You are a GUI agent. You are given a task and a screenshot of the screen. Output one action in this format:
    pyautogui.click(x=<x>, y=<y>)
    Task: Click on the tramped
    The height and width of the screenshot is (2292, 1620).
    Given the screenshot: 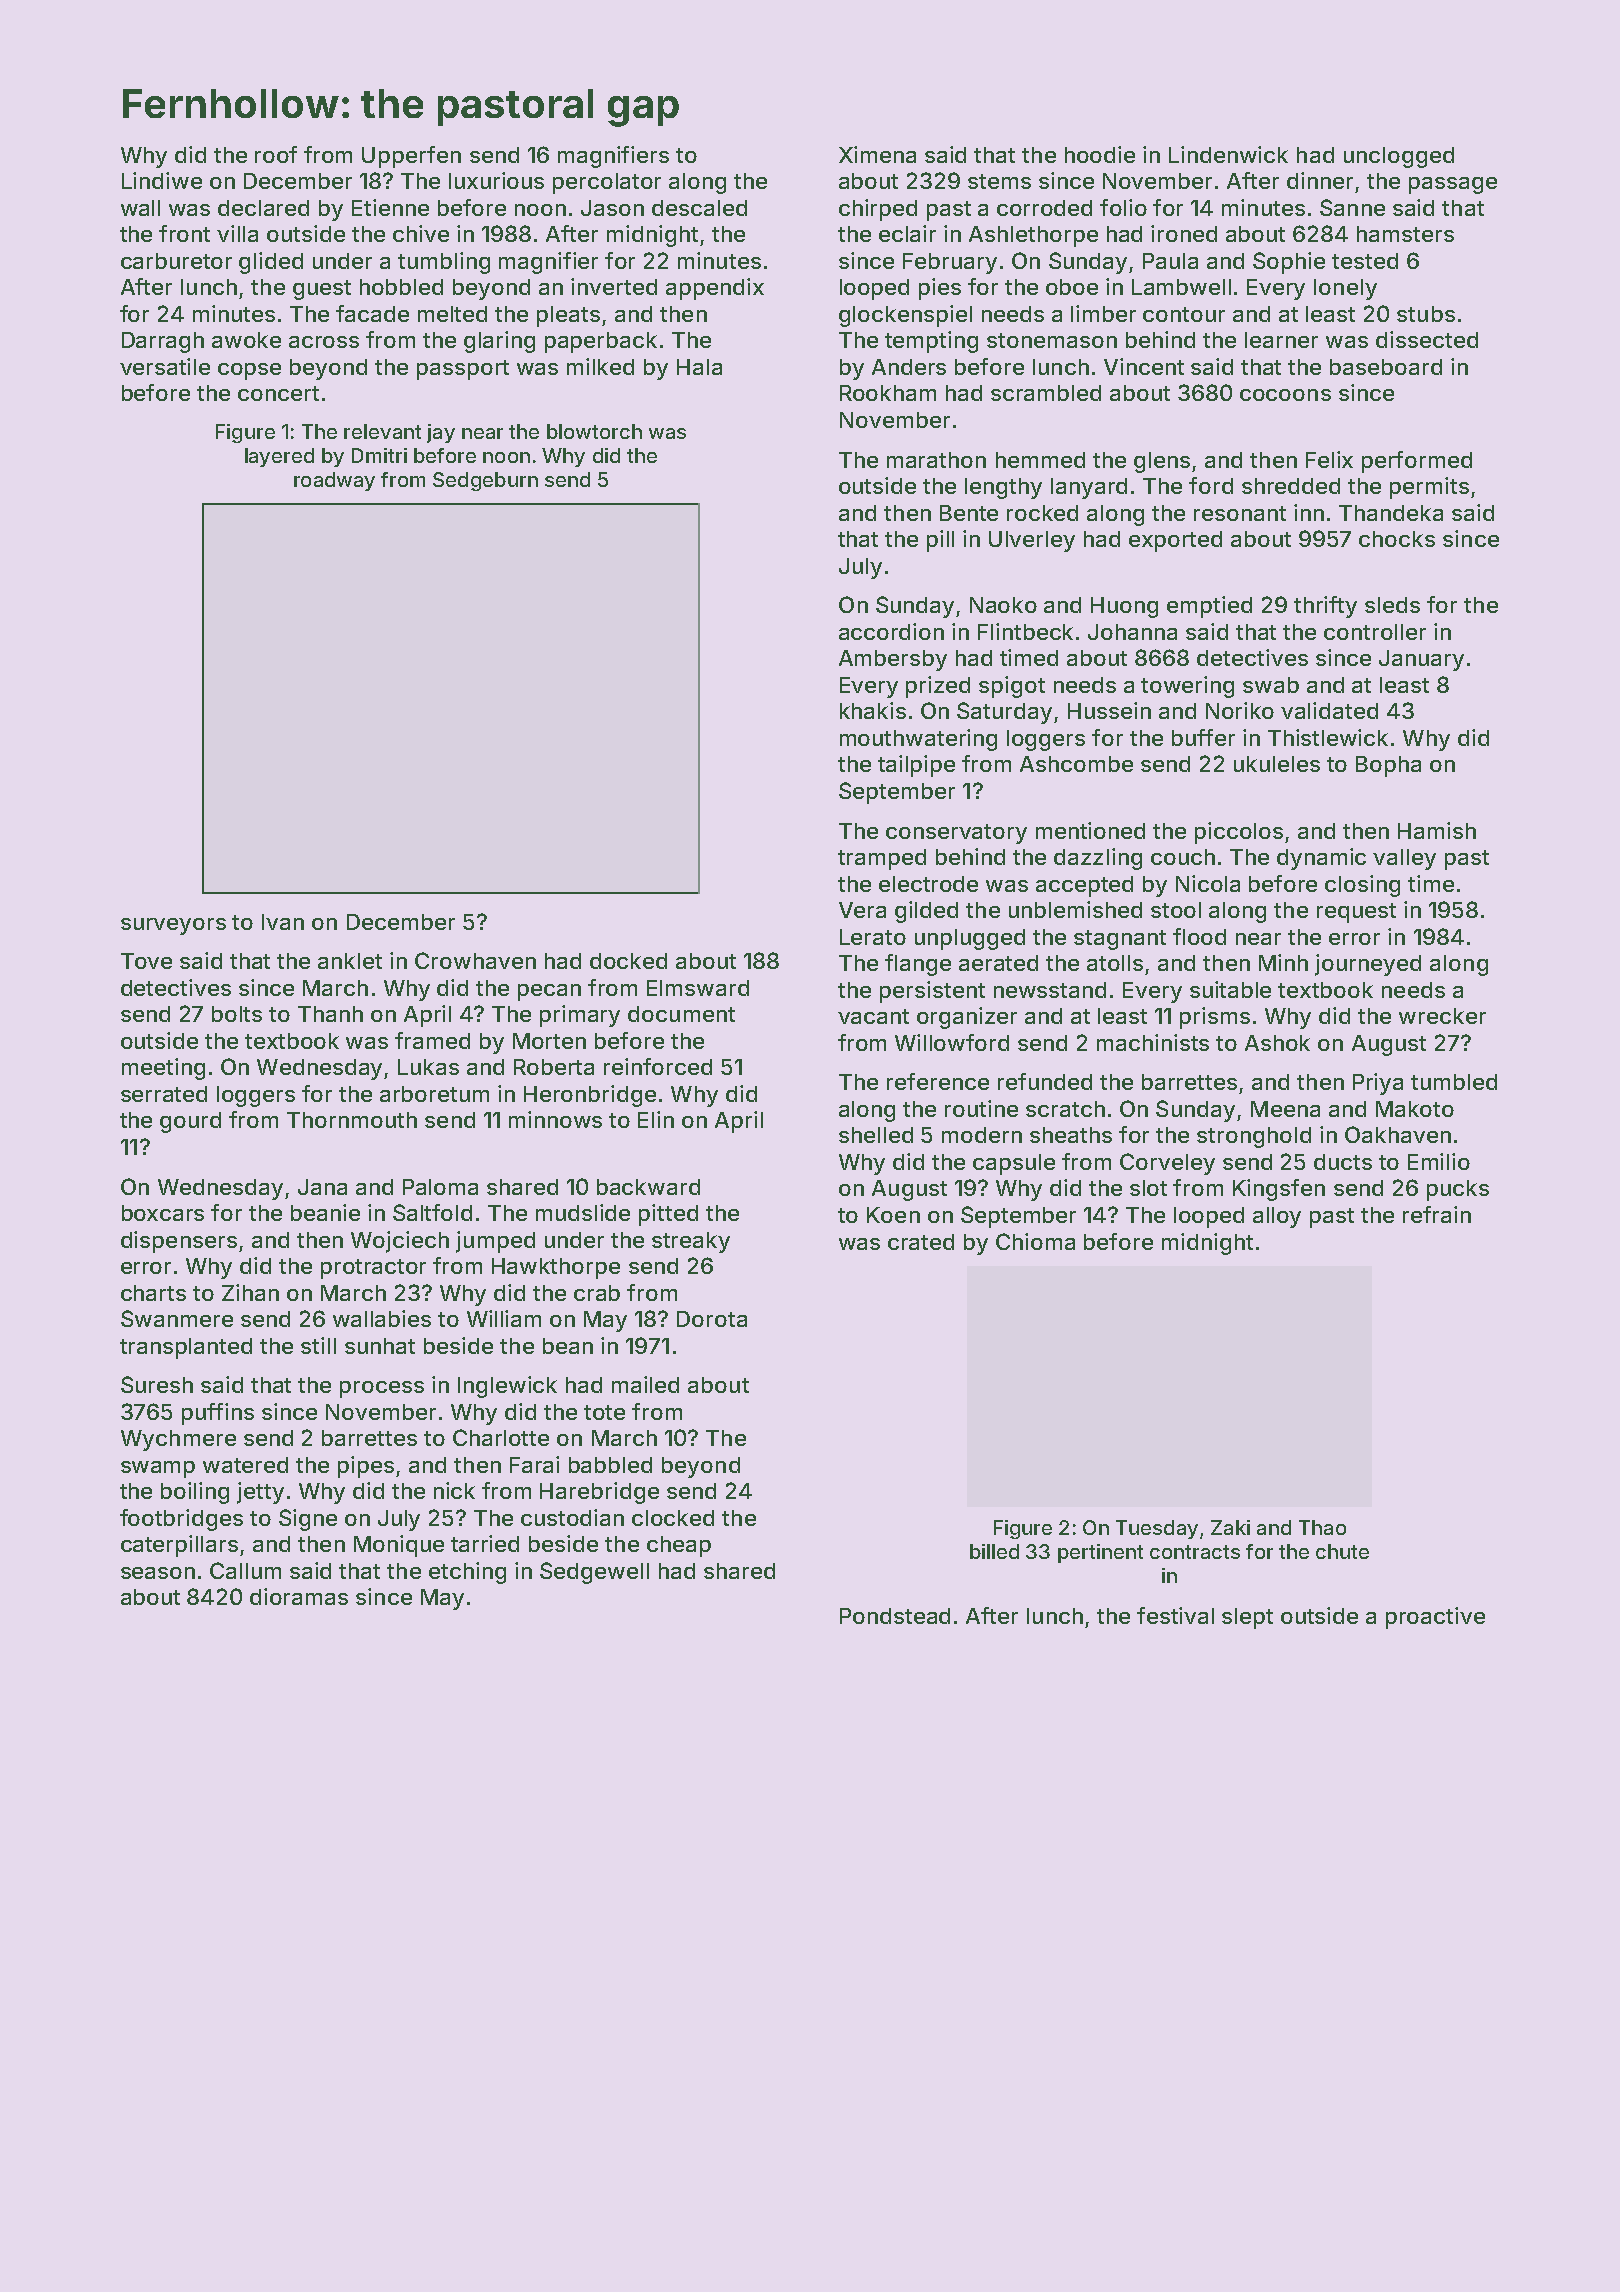 What is the action you would take?
    pyautogui.click(x=882, y=859)
